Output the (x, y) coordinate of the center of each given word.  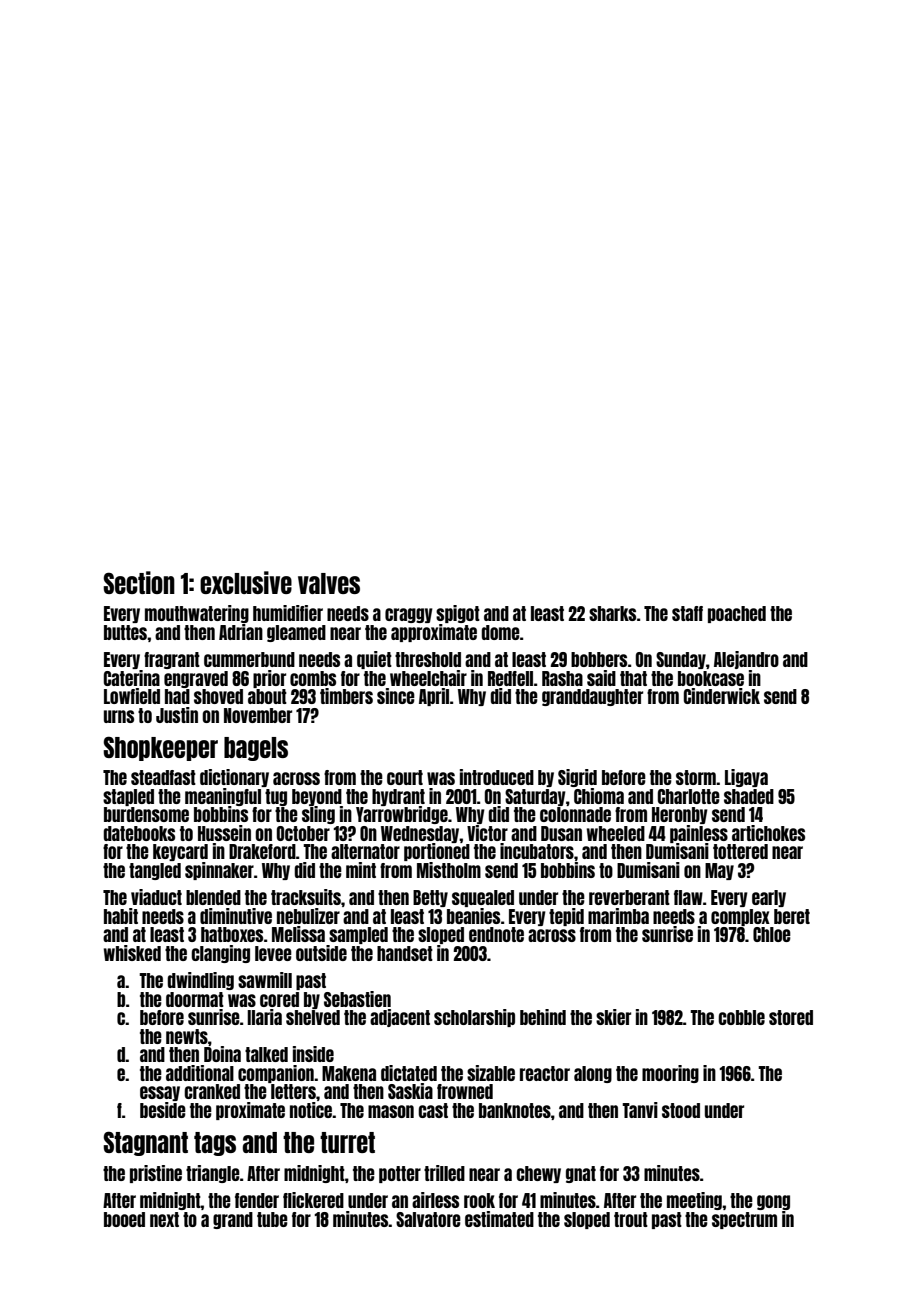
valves (329, 583)
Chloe (772, 934)
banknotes (515, 1110)
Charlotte (689, 796)
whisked (132, 953)
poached (737, 614)
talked (266, 1054)
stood (681, 1110)
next (164, 1219)
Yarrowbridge (402, 815)
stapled (128, 797)
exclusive (246, 582)
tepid (566, 917)
